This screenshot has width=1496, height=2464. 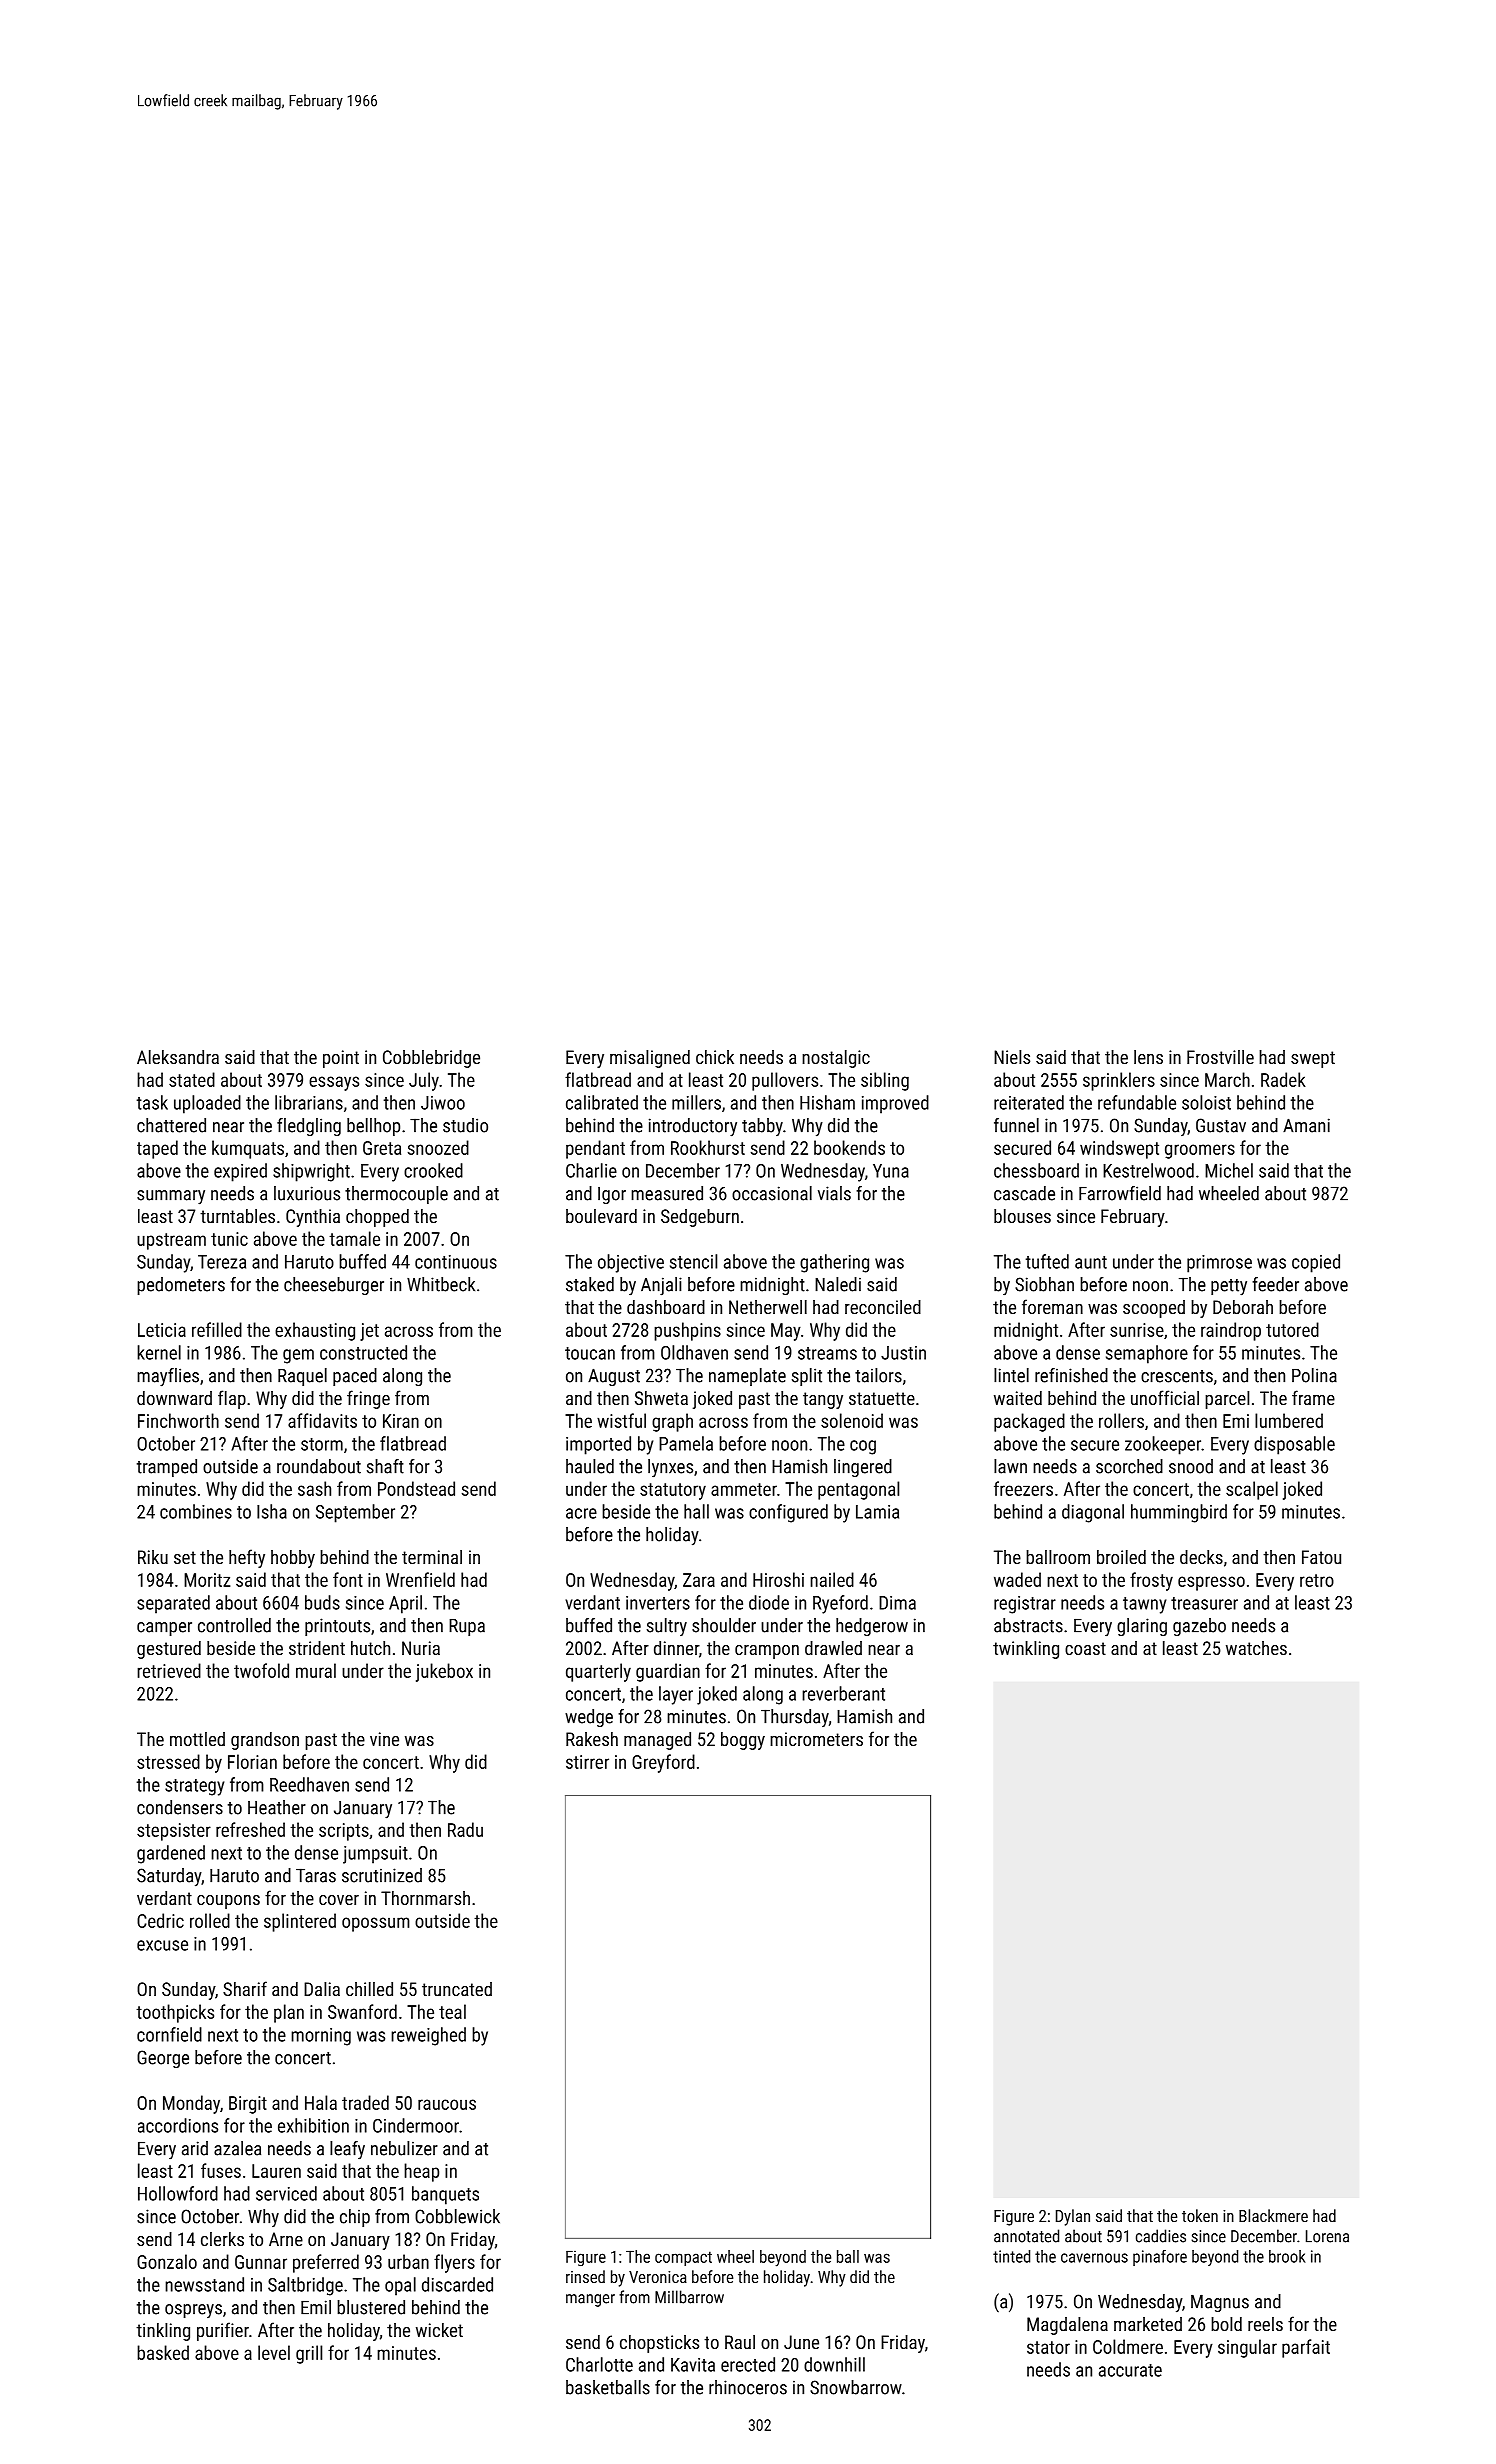 I want to click on Snowbarrow, so click(x=856, y=2387).
